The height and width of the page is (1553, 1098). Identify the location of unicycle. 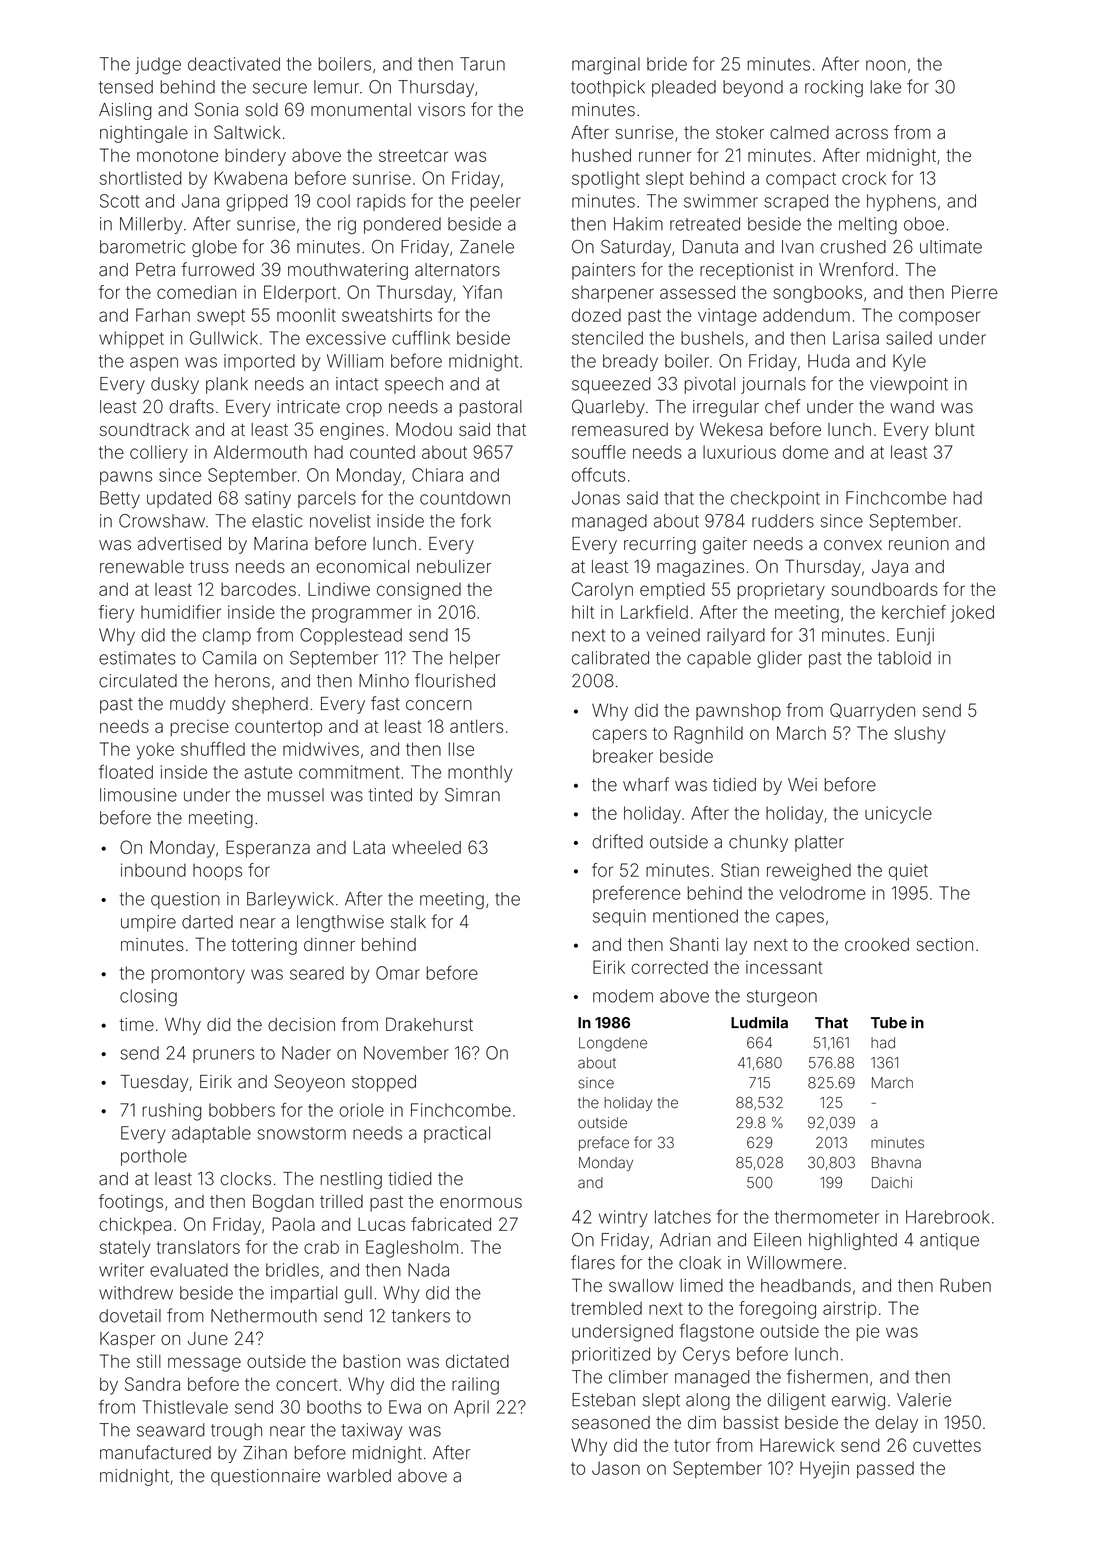
(898, 815).
